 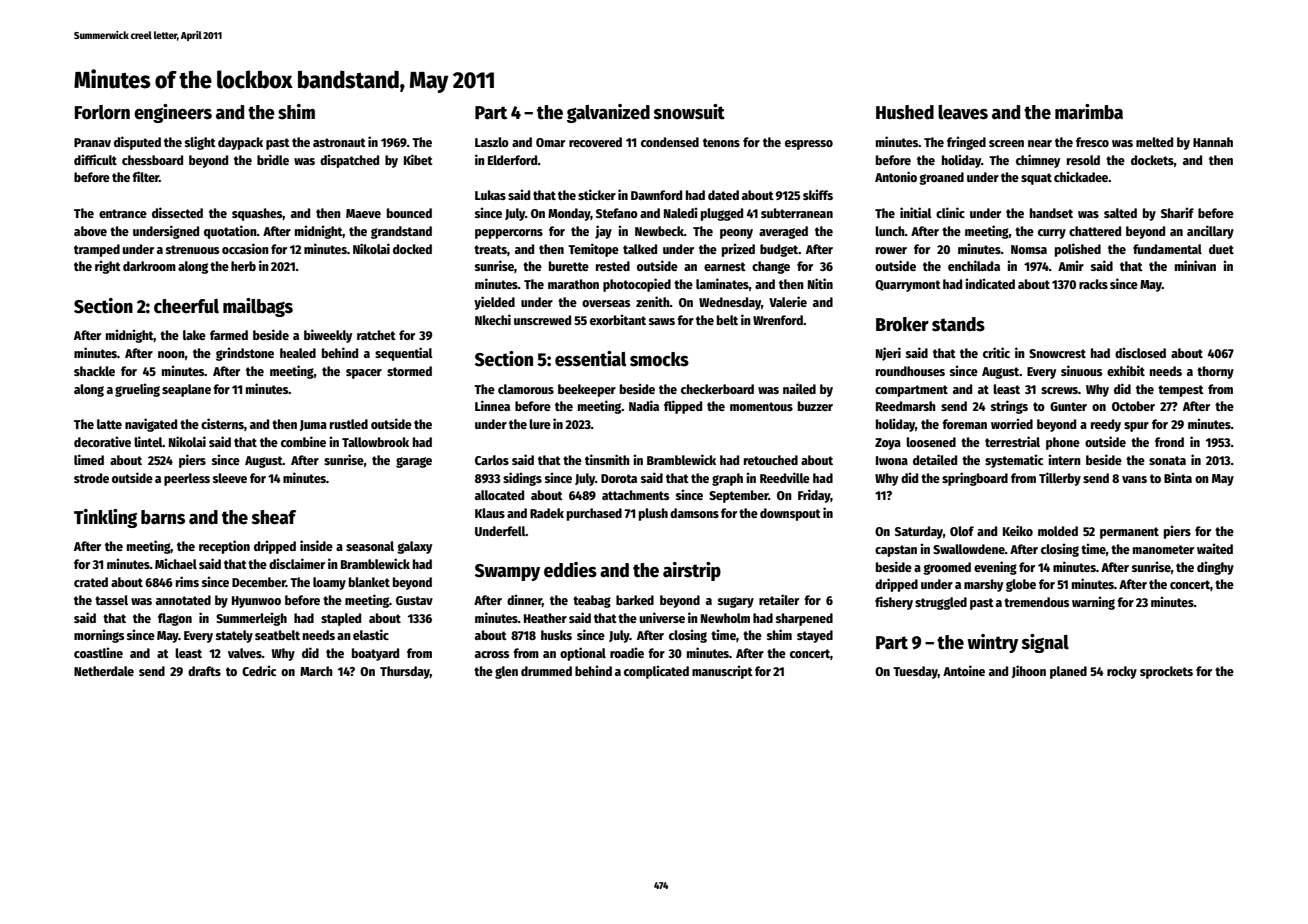 What do you see at coordinates (941, 603) in the screenshot?
I see `struggled` at bounding box center [941, 603].
